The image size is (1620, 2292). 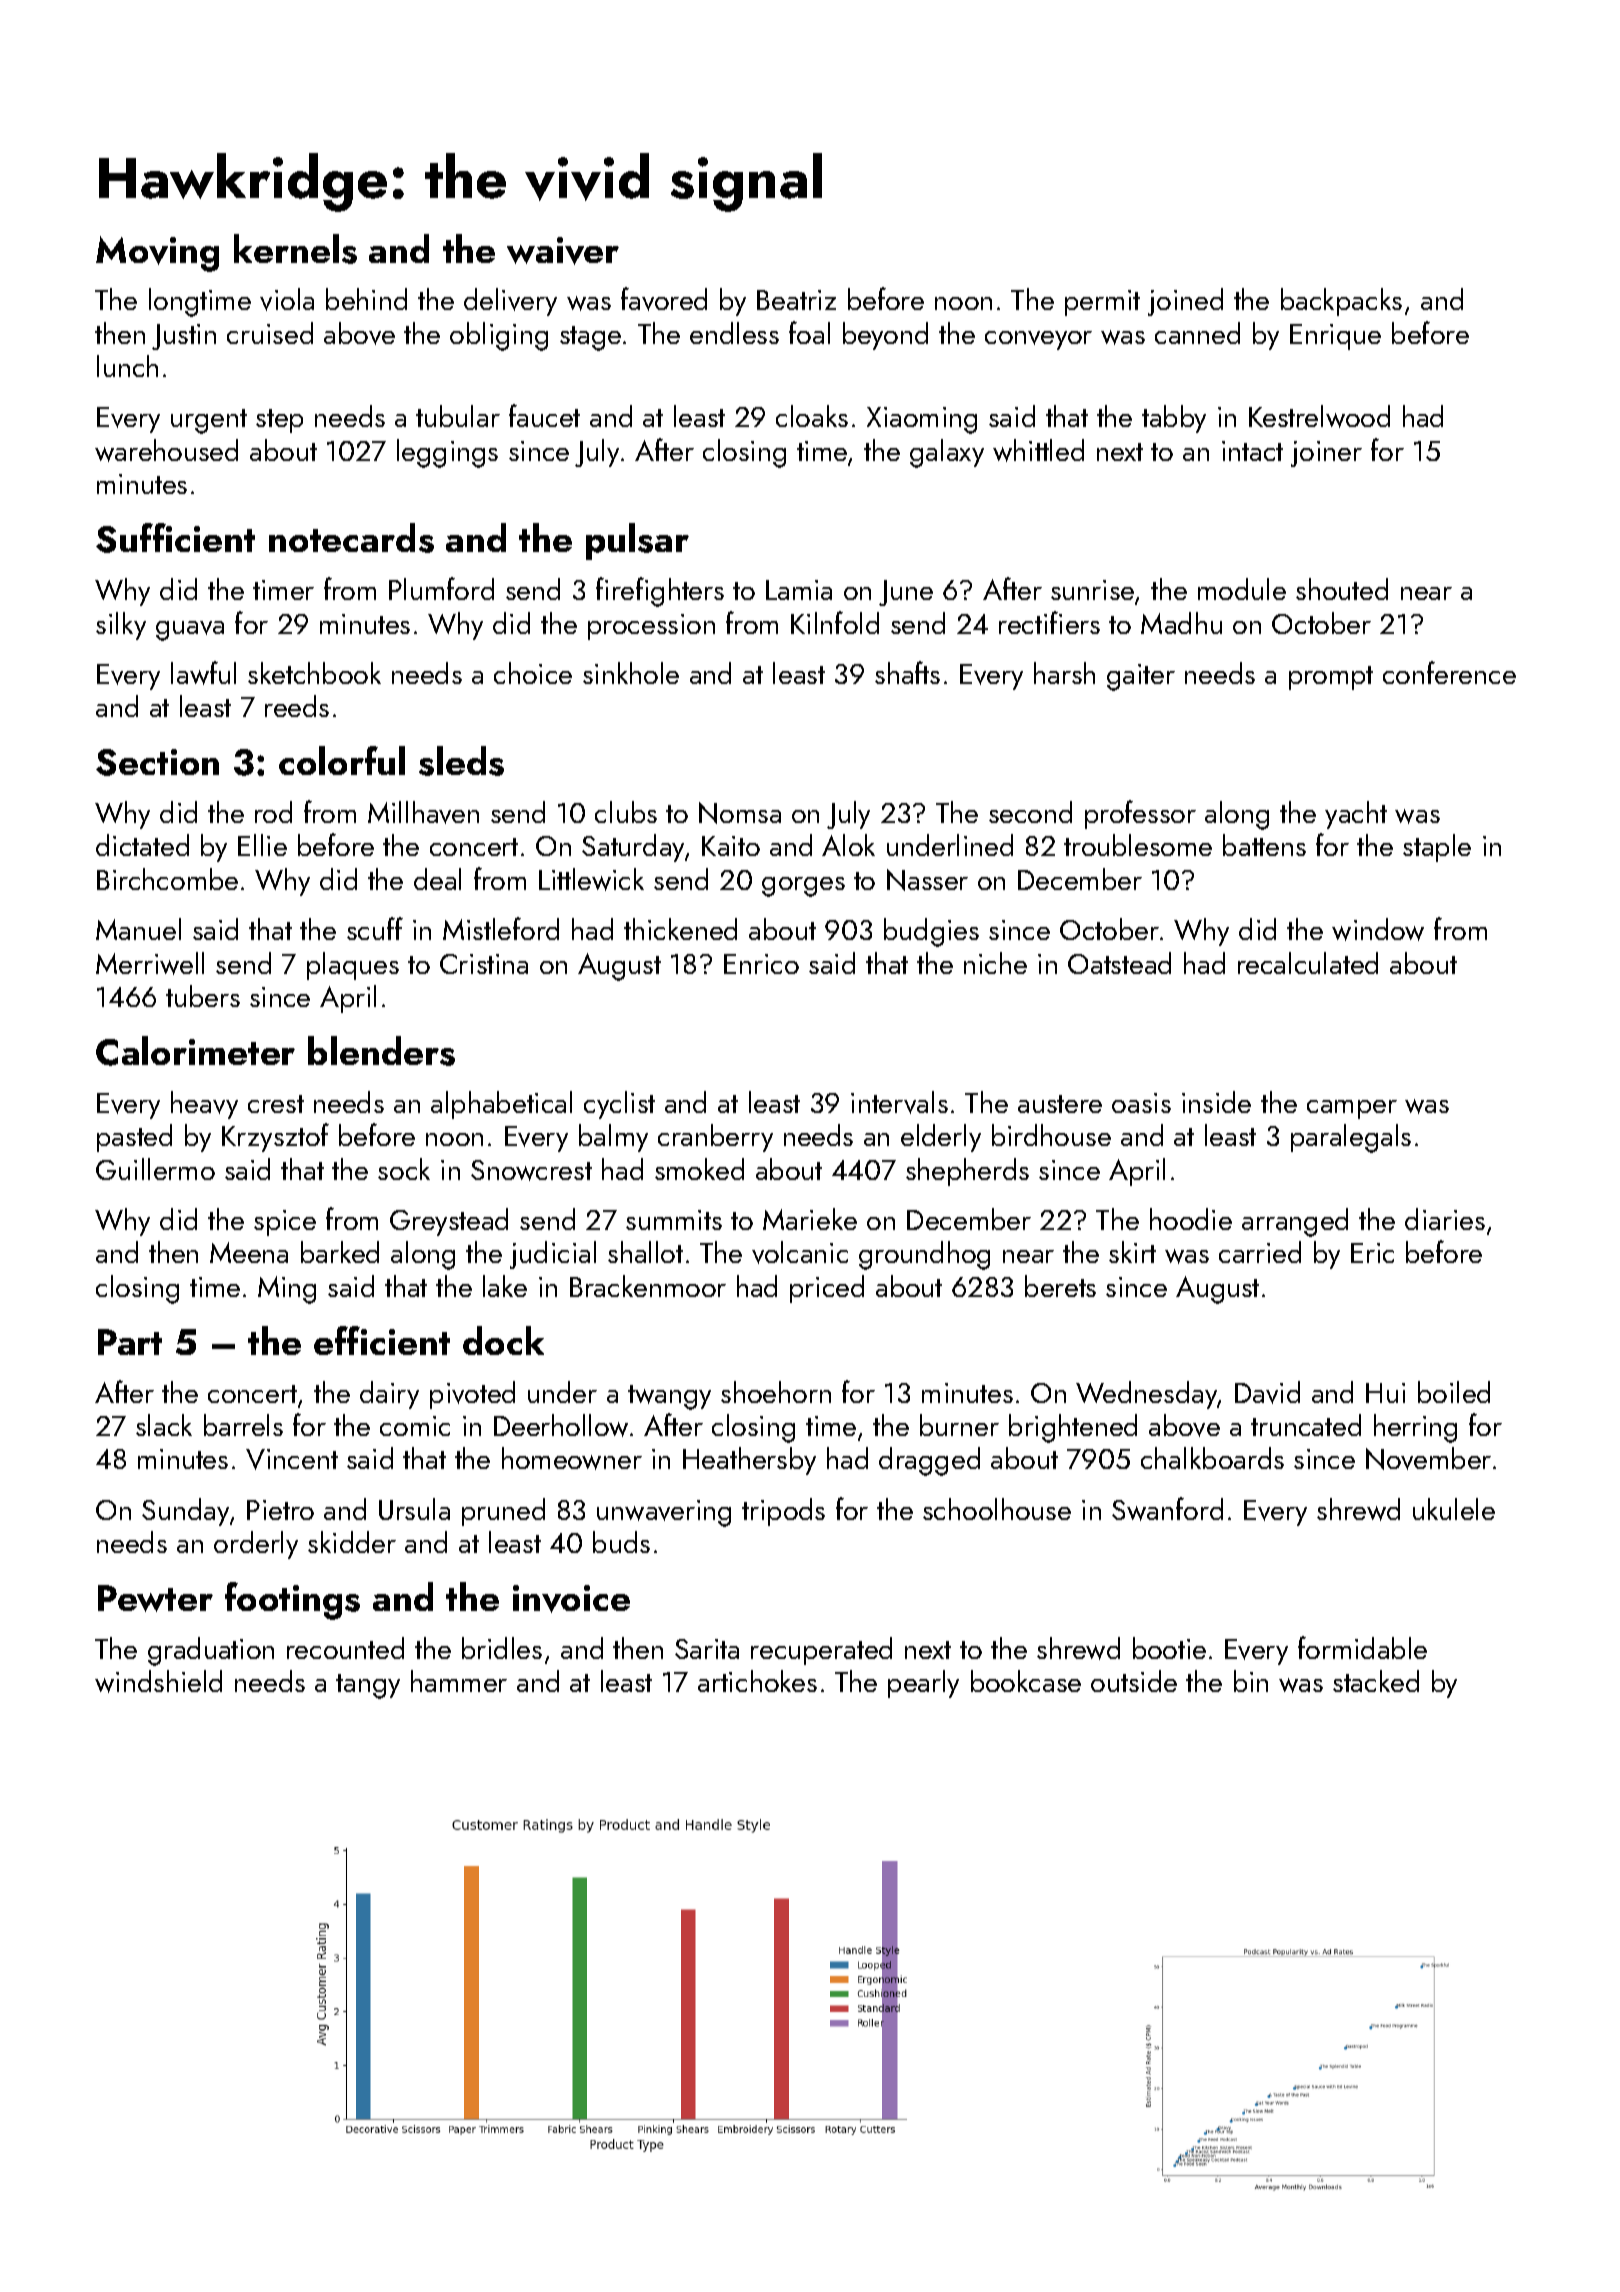 What do you see at coordinates (1169, 1648) in the screenshot?
I see `bootie` at bounding box center [1169, 1648].
